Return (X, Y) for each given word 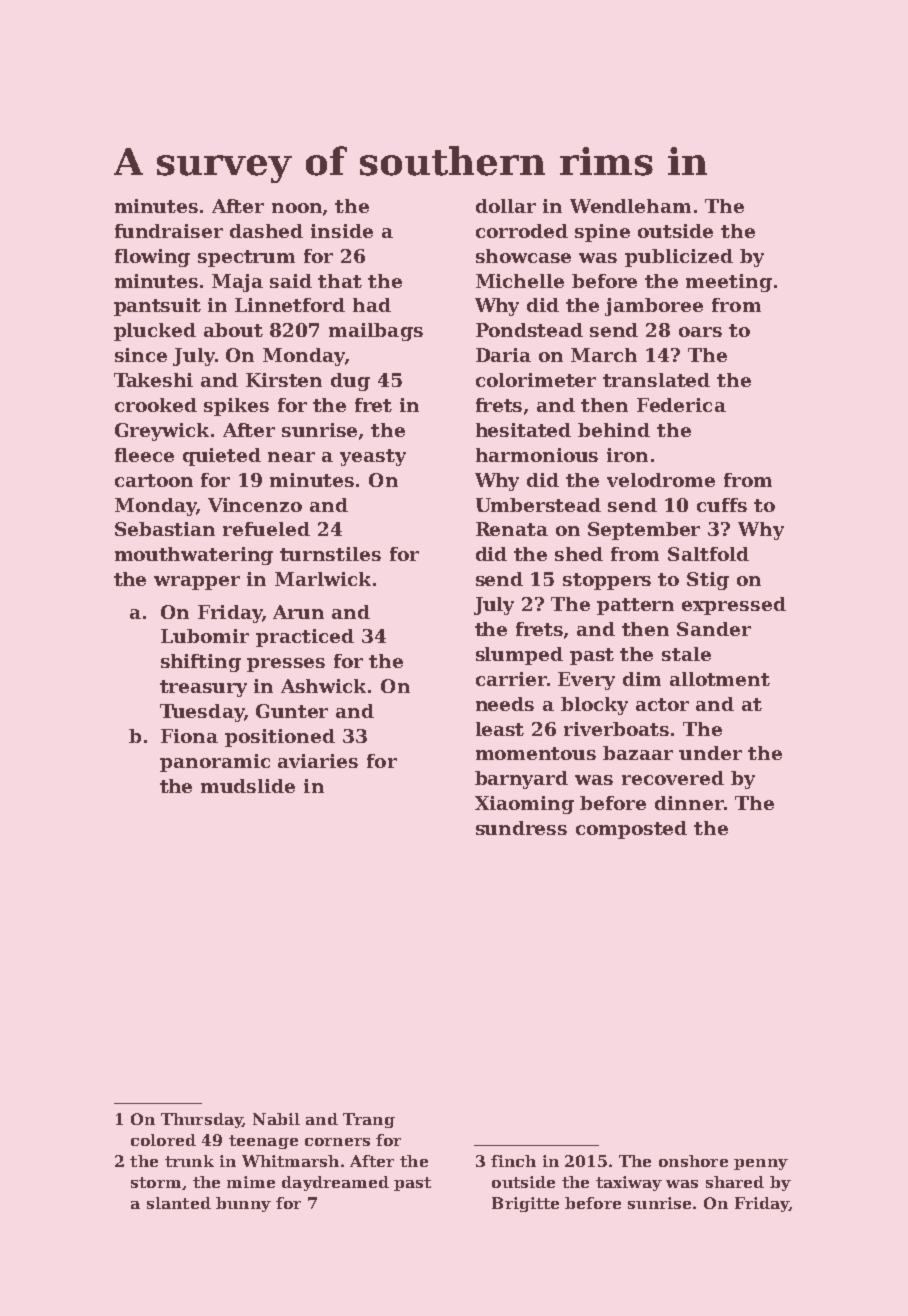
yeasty (373, 457)
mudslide (248, 786)
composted (631, 830)
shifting (201, 663)
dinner (689, 803)
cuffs (722, 505)
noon (297, 208)
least (500, 729)
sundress (521, 828)
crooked (156, 405)
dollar (506, 206)
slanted (179, 1203)
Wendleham (630, 206)
